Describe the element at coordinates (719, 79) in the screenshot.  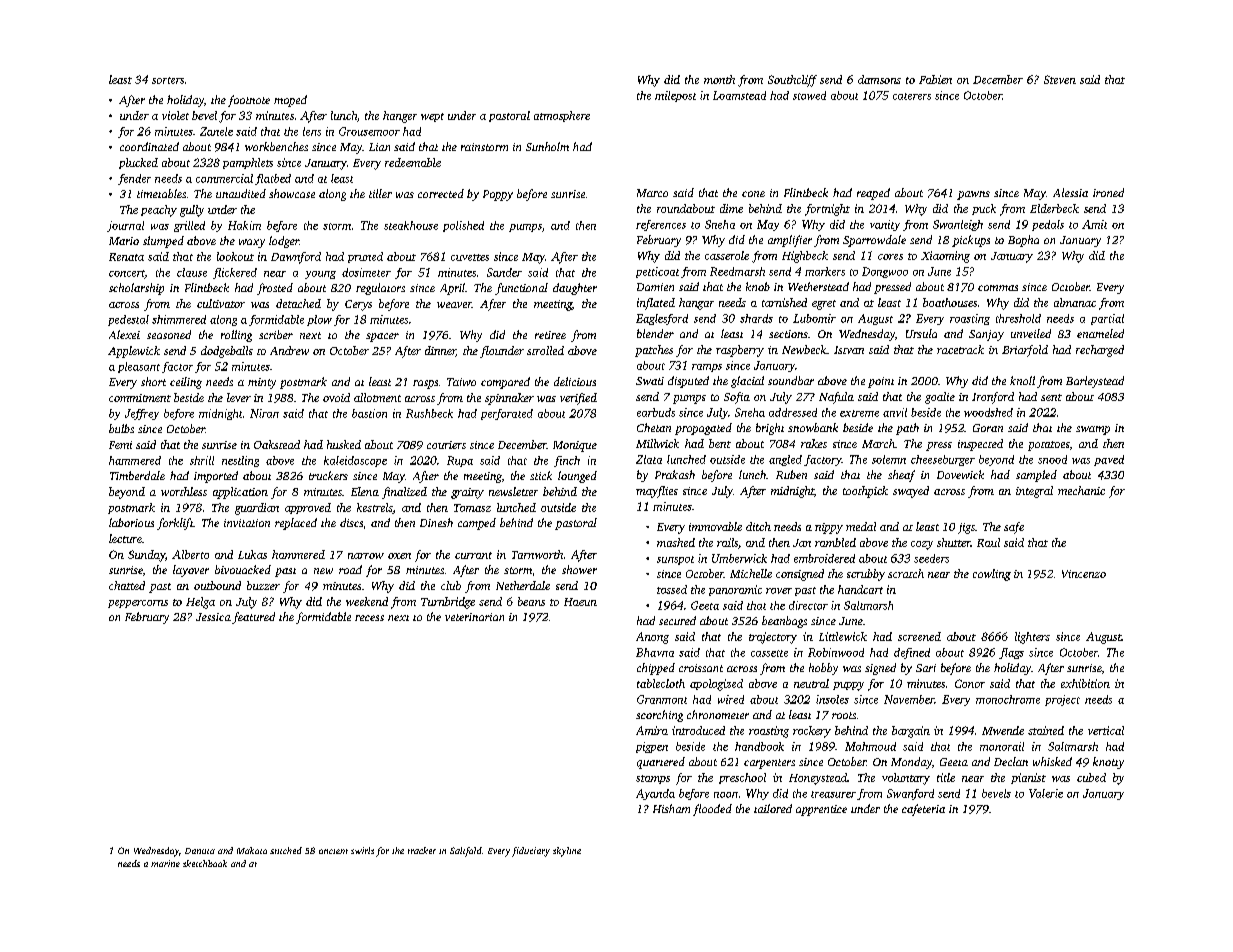
I see `month` at that location.
